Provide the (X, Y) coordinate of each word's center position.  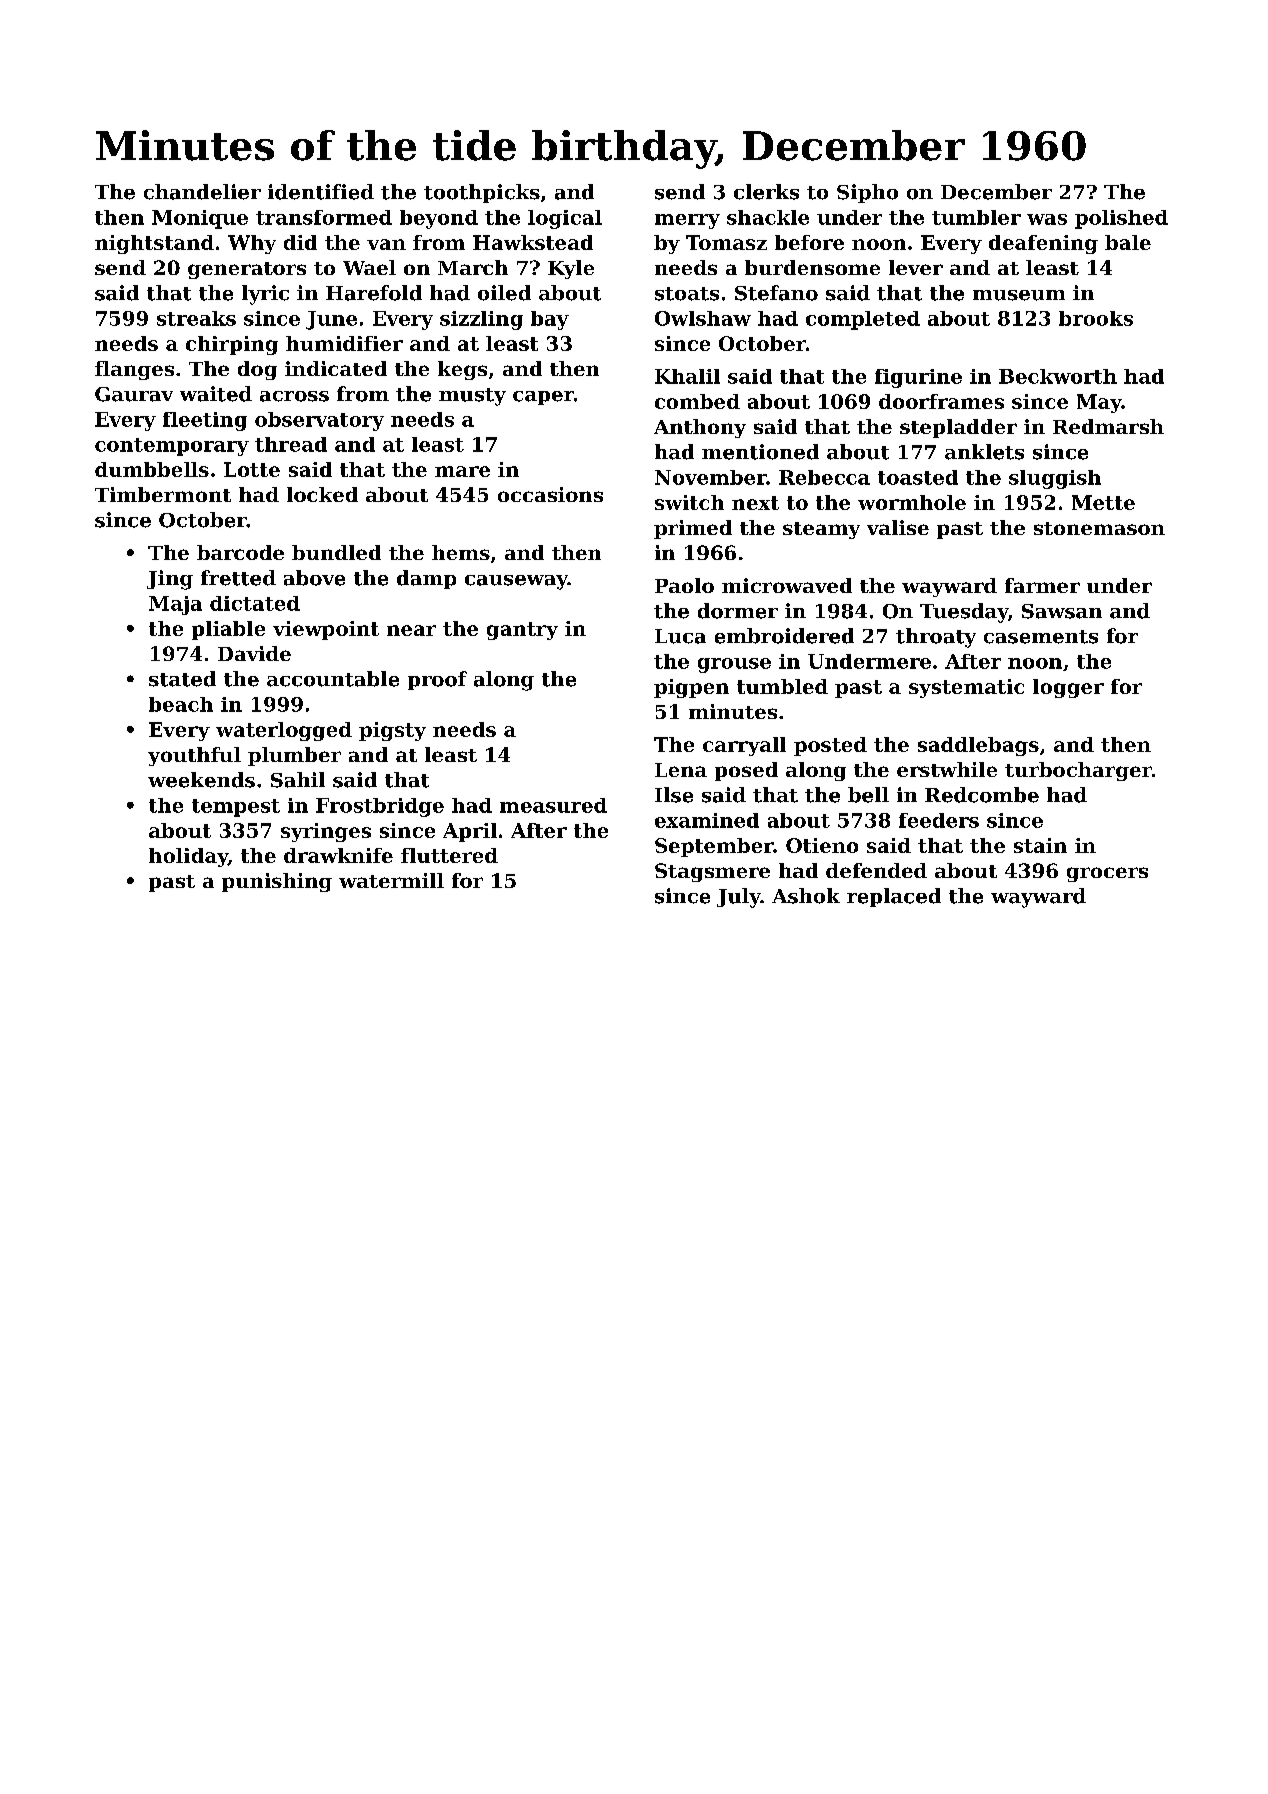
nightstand (154, 244)
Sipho (867, 193)
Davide (254, 653)
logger (1068, 688)
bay (550, 320)
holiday (188, 857)
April (470, 832)
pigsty (392, 731)
